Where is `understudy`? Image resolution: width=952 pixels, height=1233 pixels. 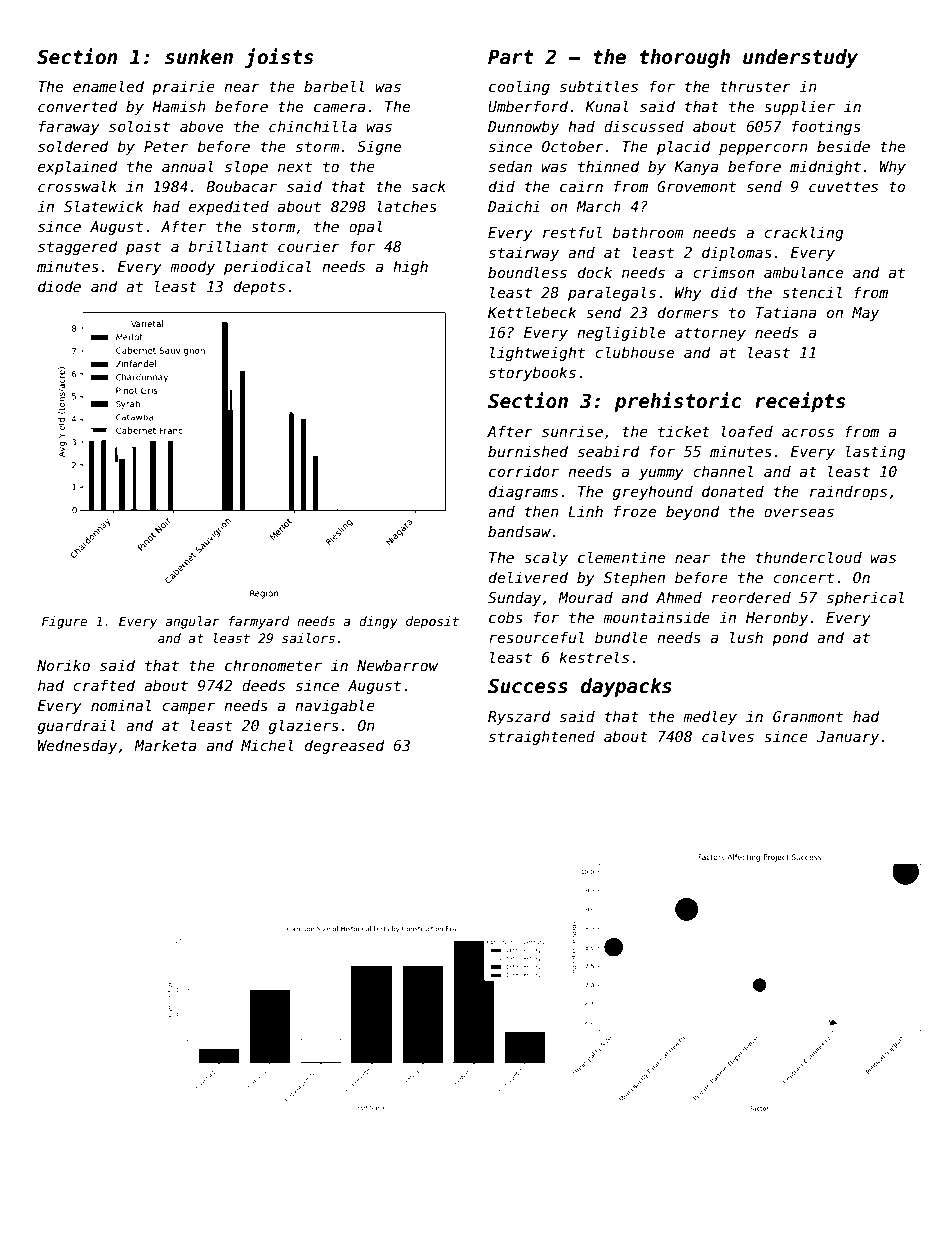
understudy is located at coordinates (800, 58).
